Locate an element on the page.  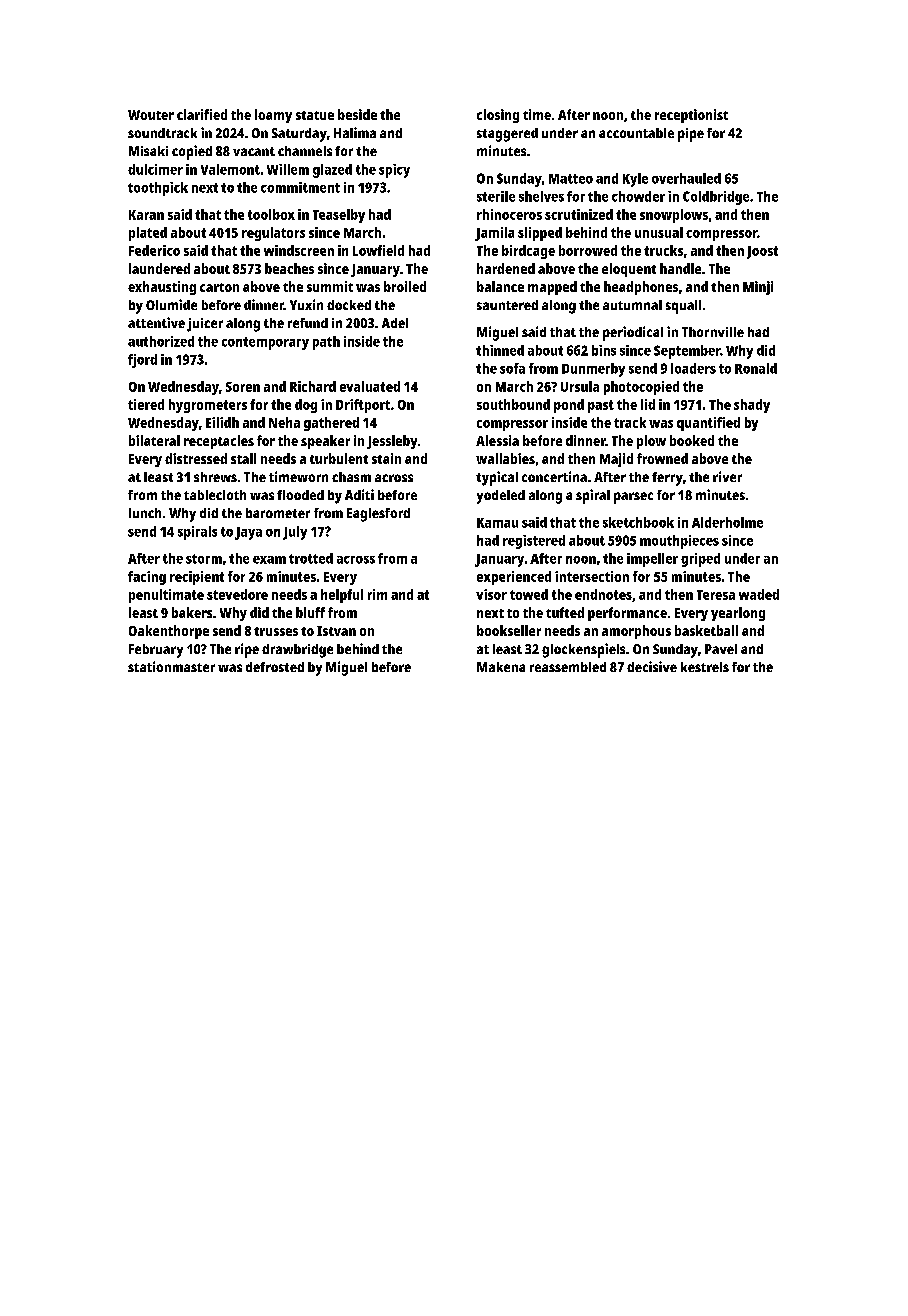
Soren is located at coordinates (243, 387).
